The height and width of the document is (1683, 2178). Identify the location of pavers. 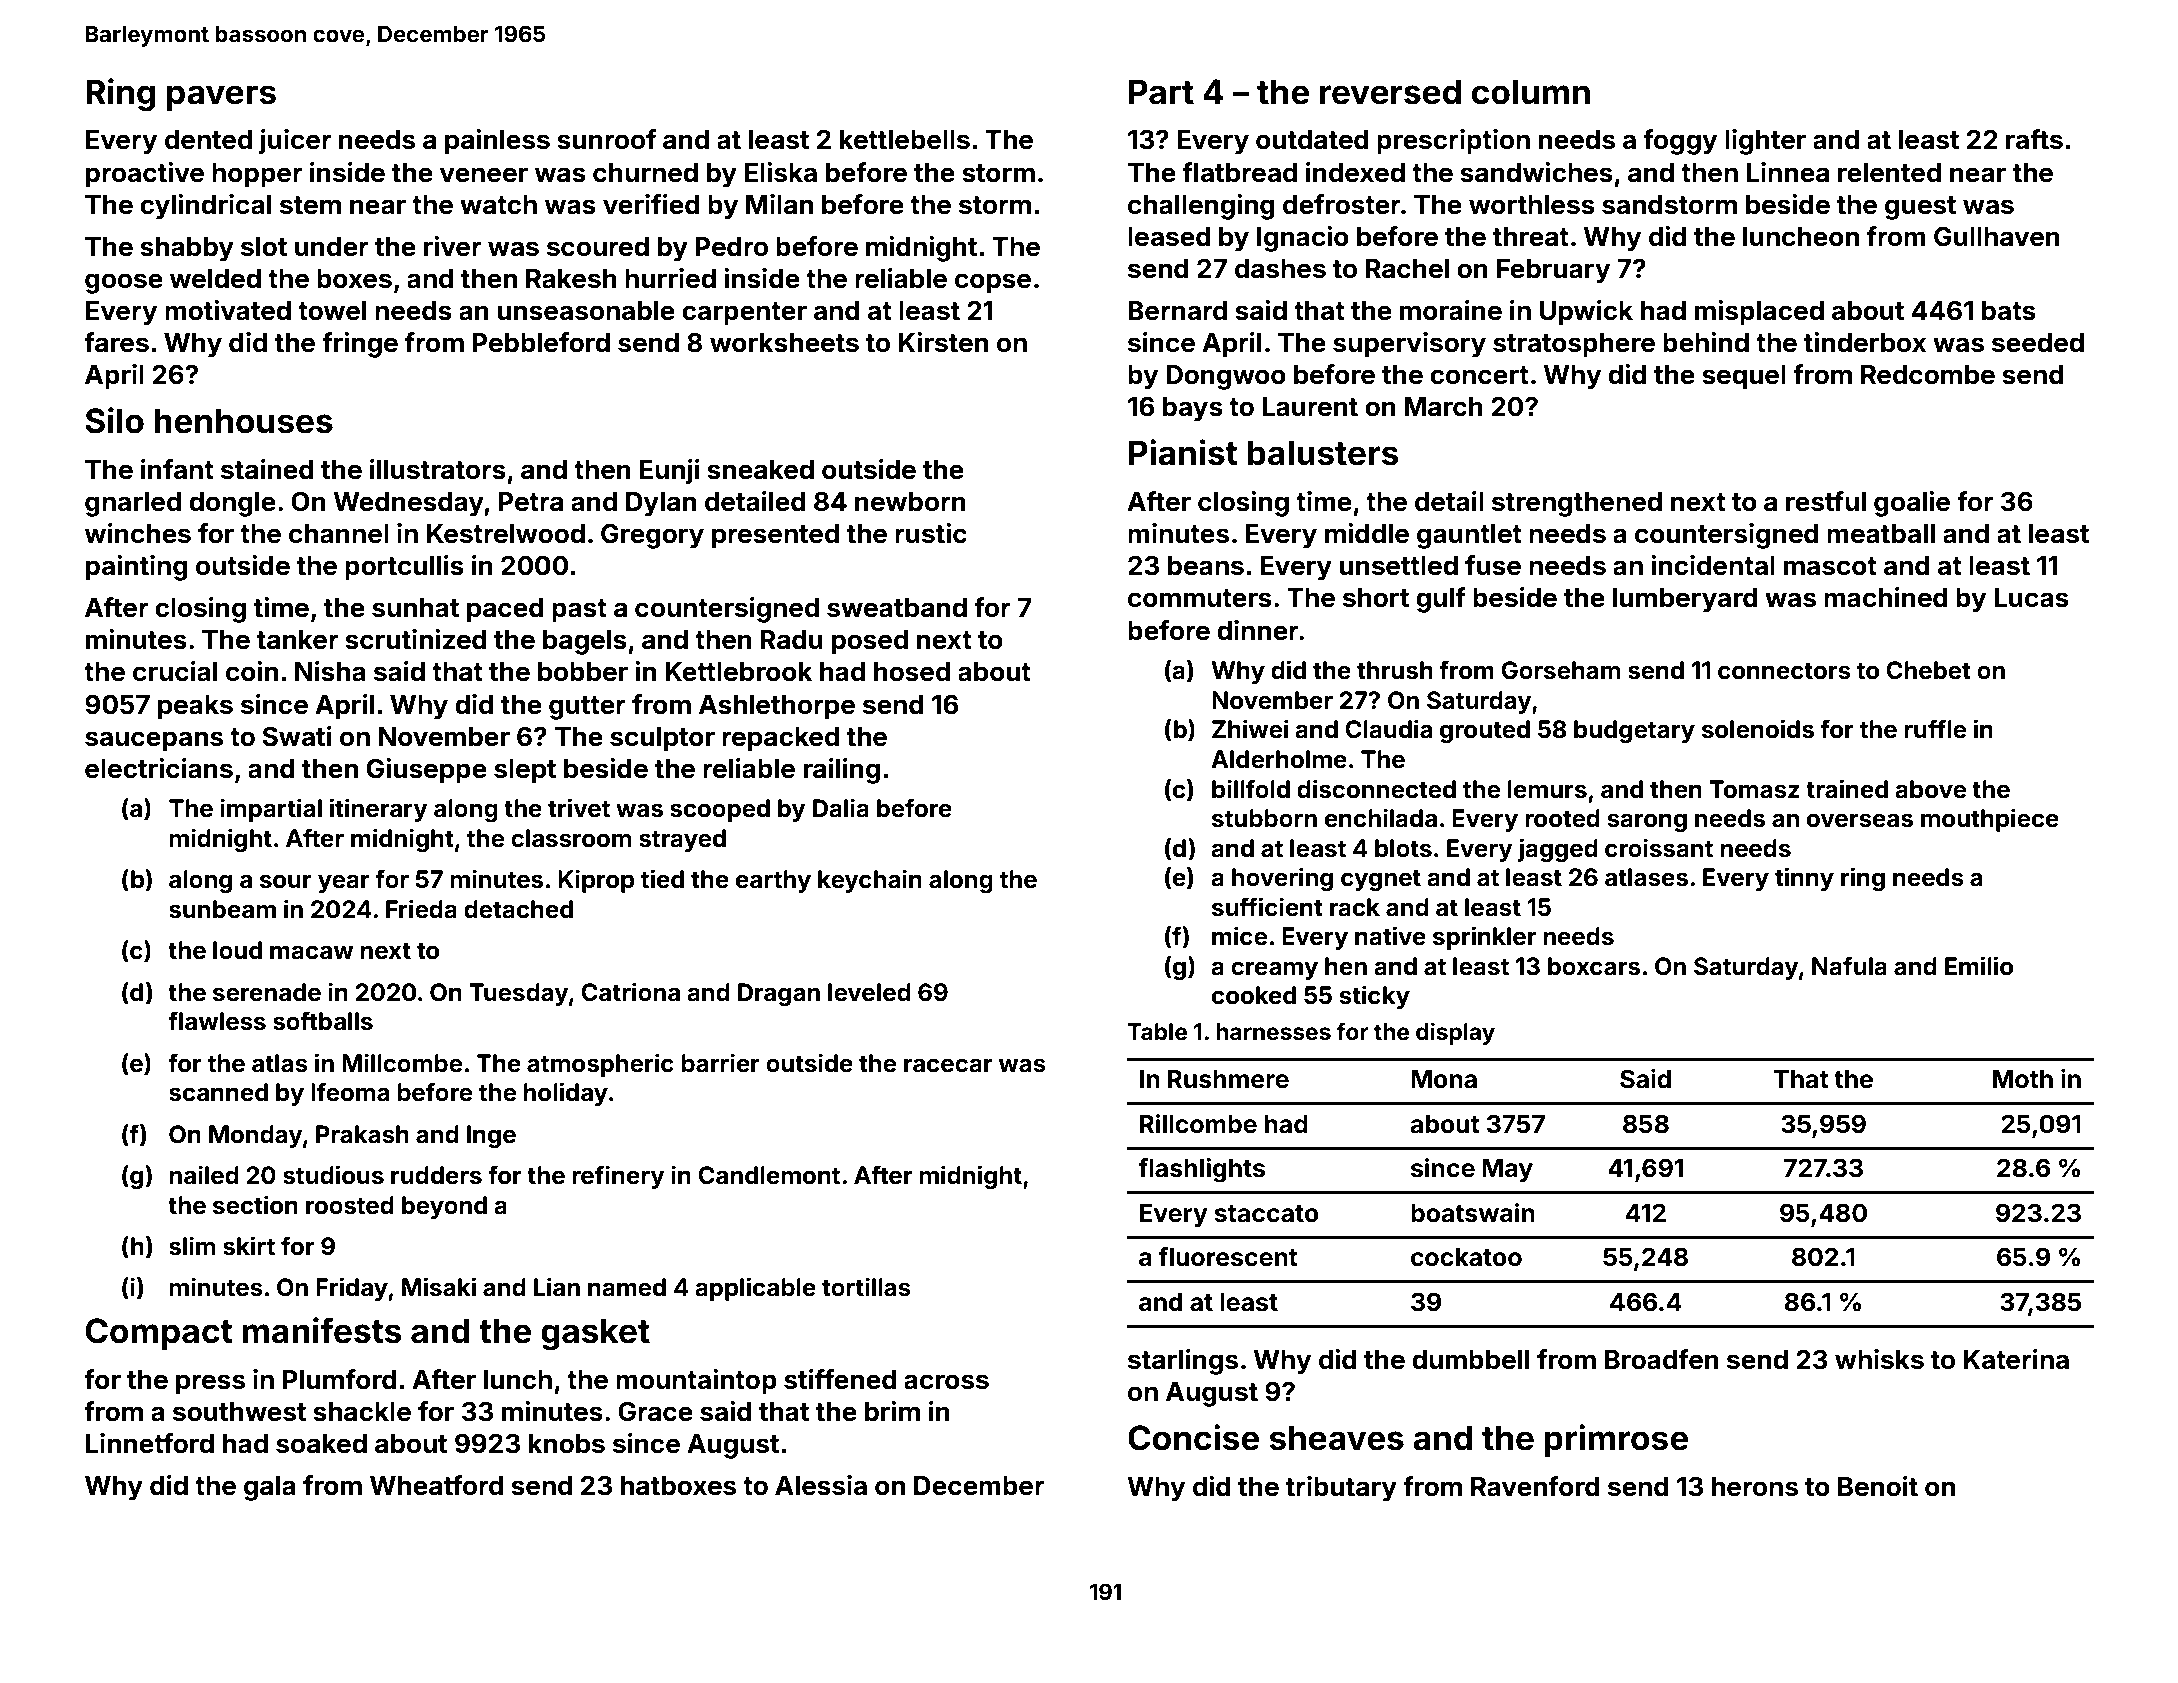
(221, 98).
